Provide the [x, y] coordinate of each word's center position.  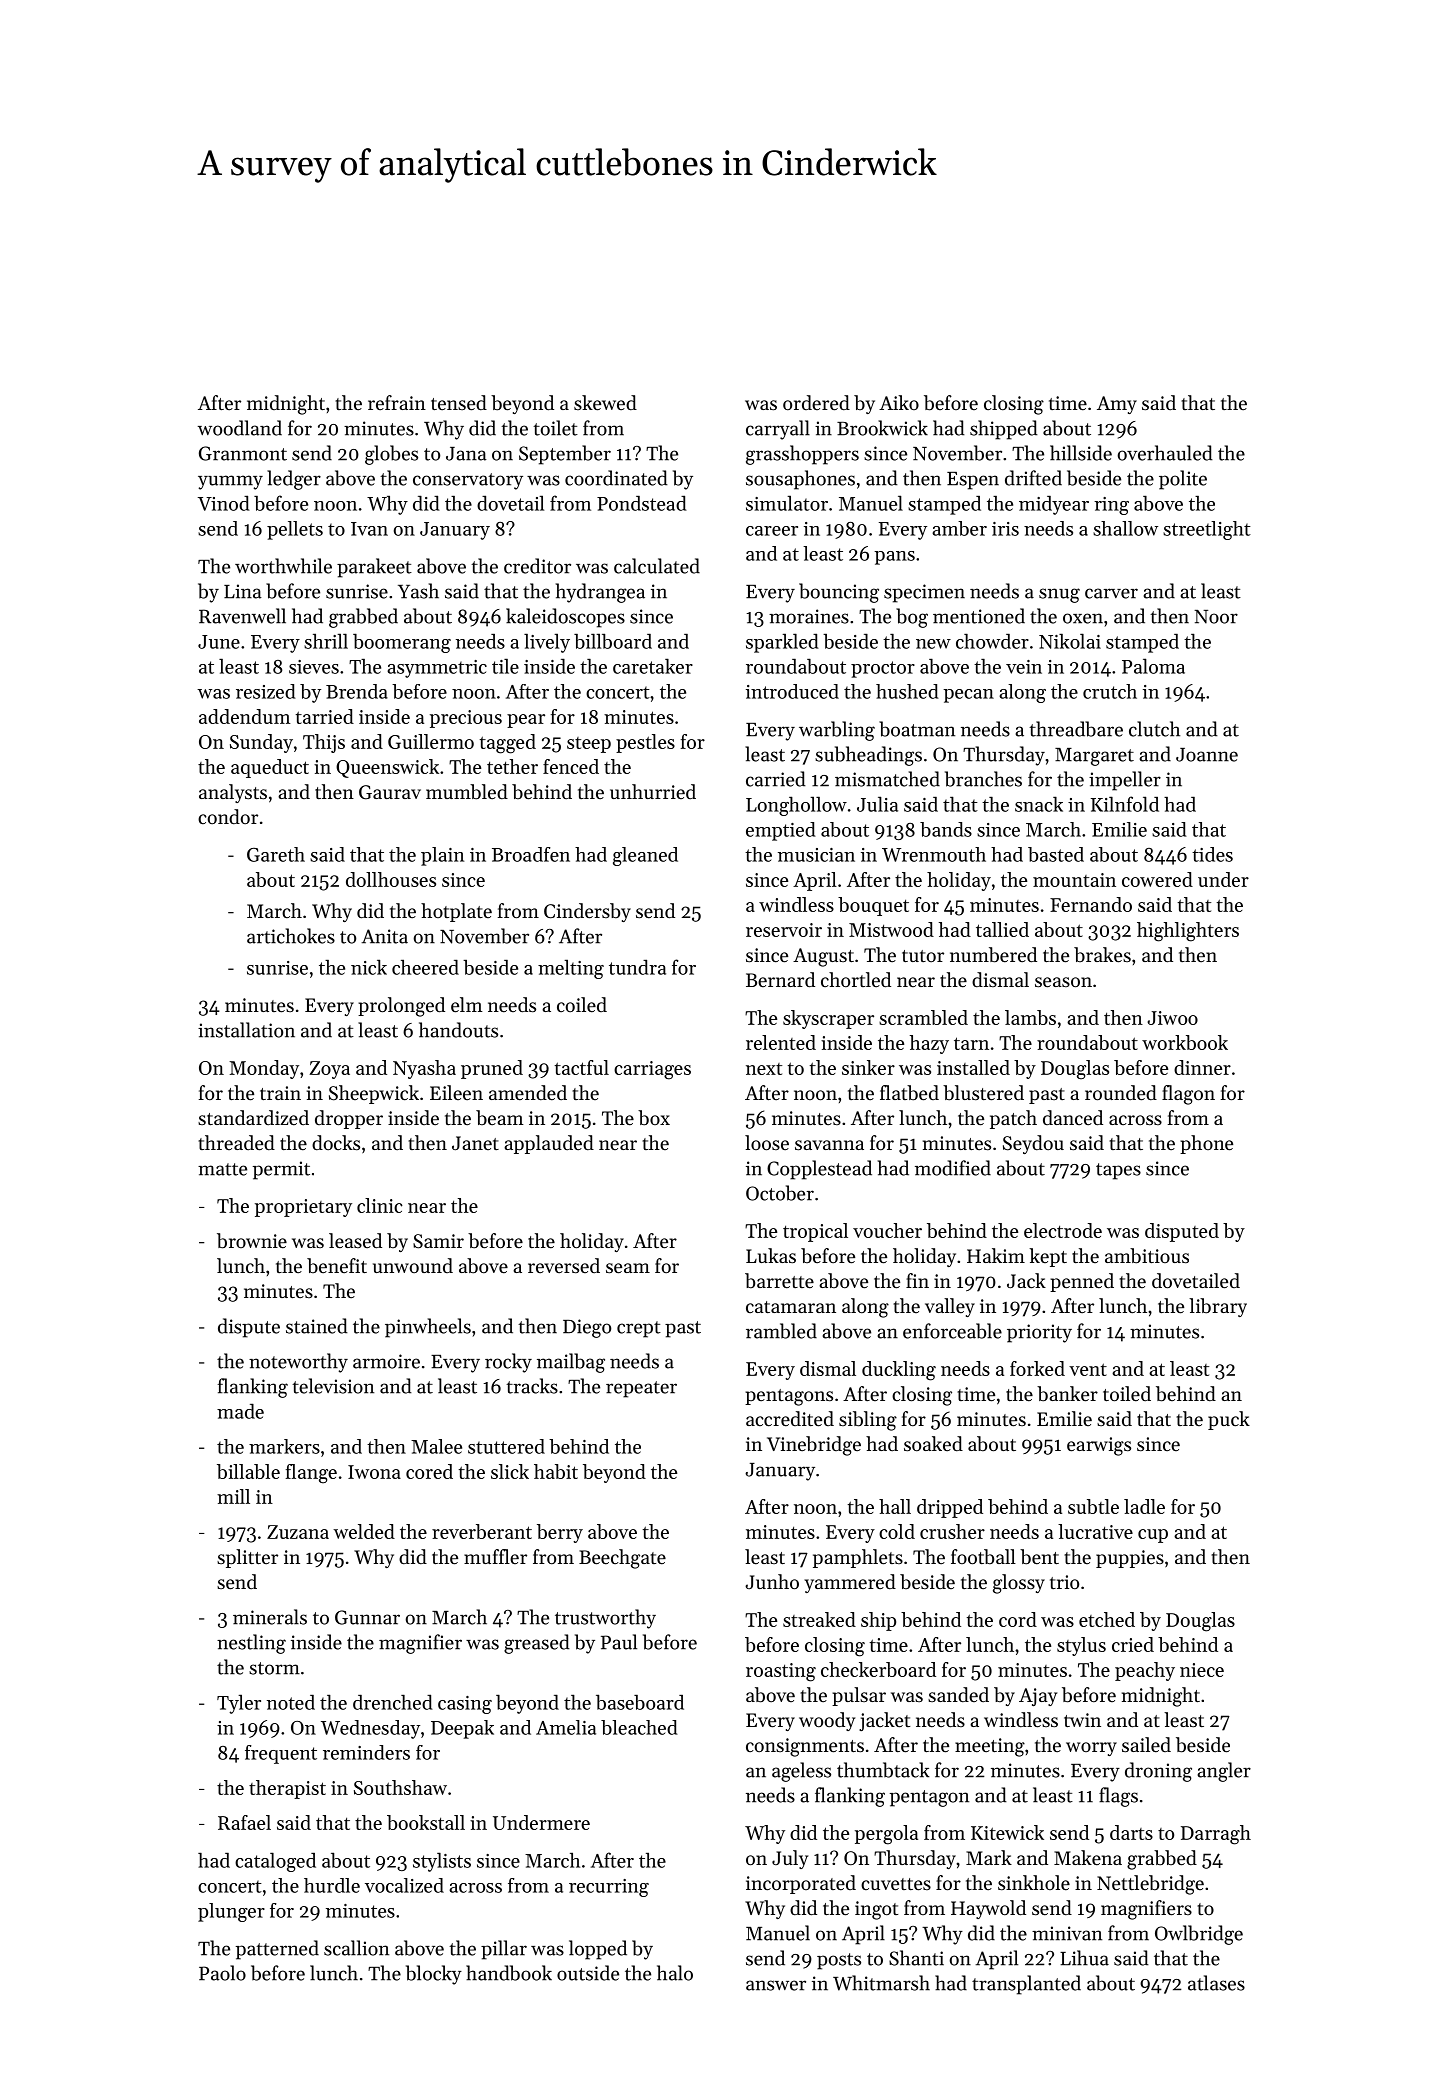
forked [1037, 1368]
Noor [1216, 617]
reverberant [482, 1531]
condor [228, 816]
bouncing [839, 593]
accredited [790, 1419]
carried [776, 779]
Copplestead [819, 1170]
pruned [492, 1069]
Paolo [222, 1973]
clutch [1154, 729]
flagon [1188, 1095]
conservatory [468, 481]
